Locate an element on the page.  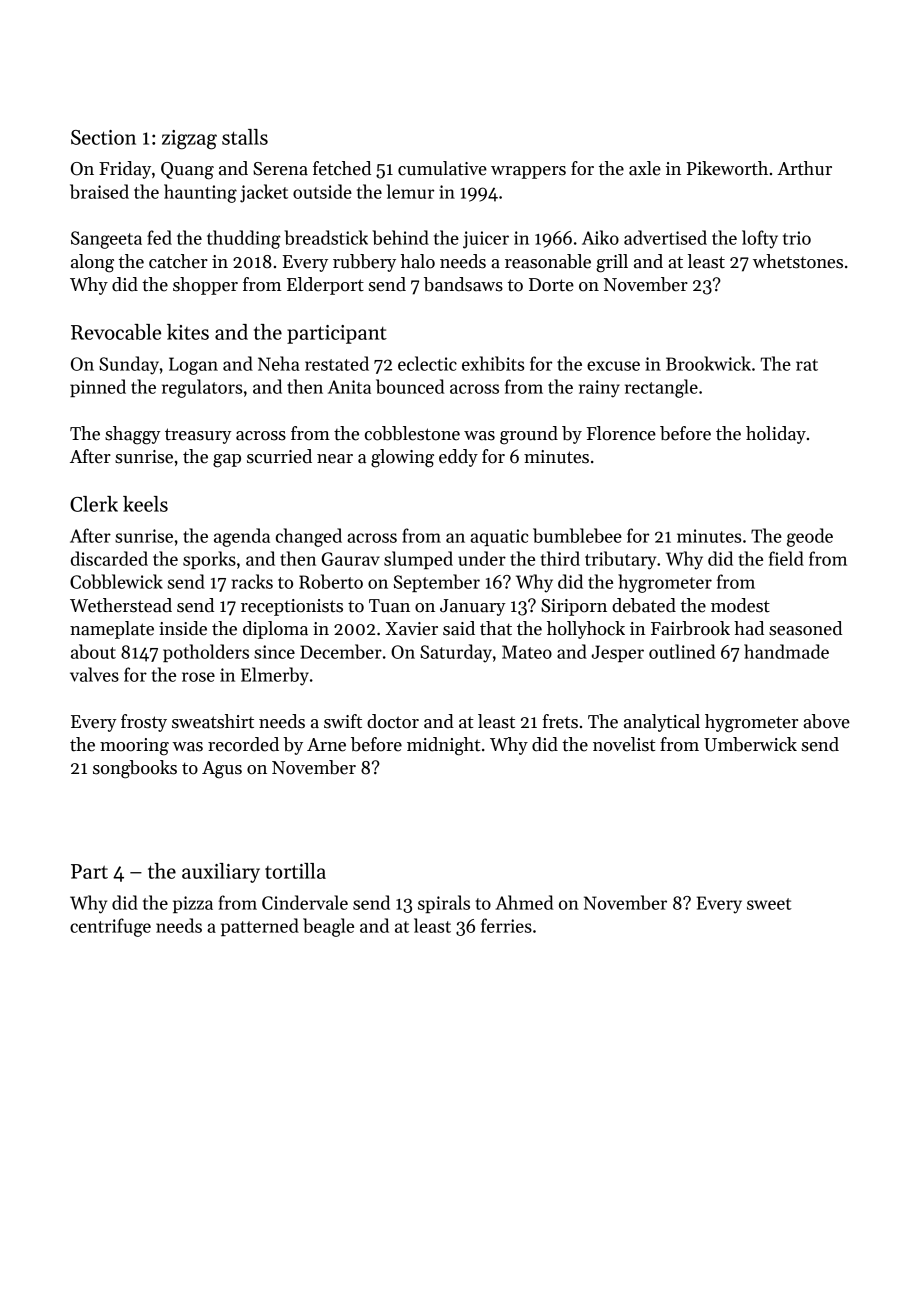
Pikeworth is located at coordinates (727, 168).
